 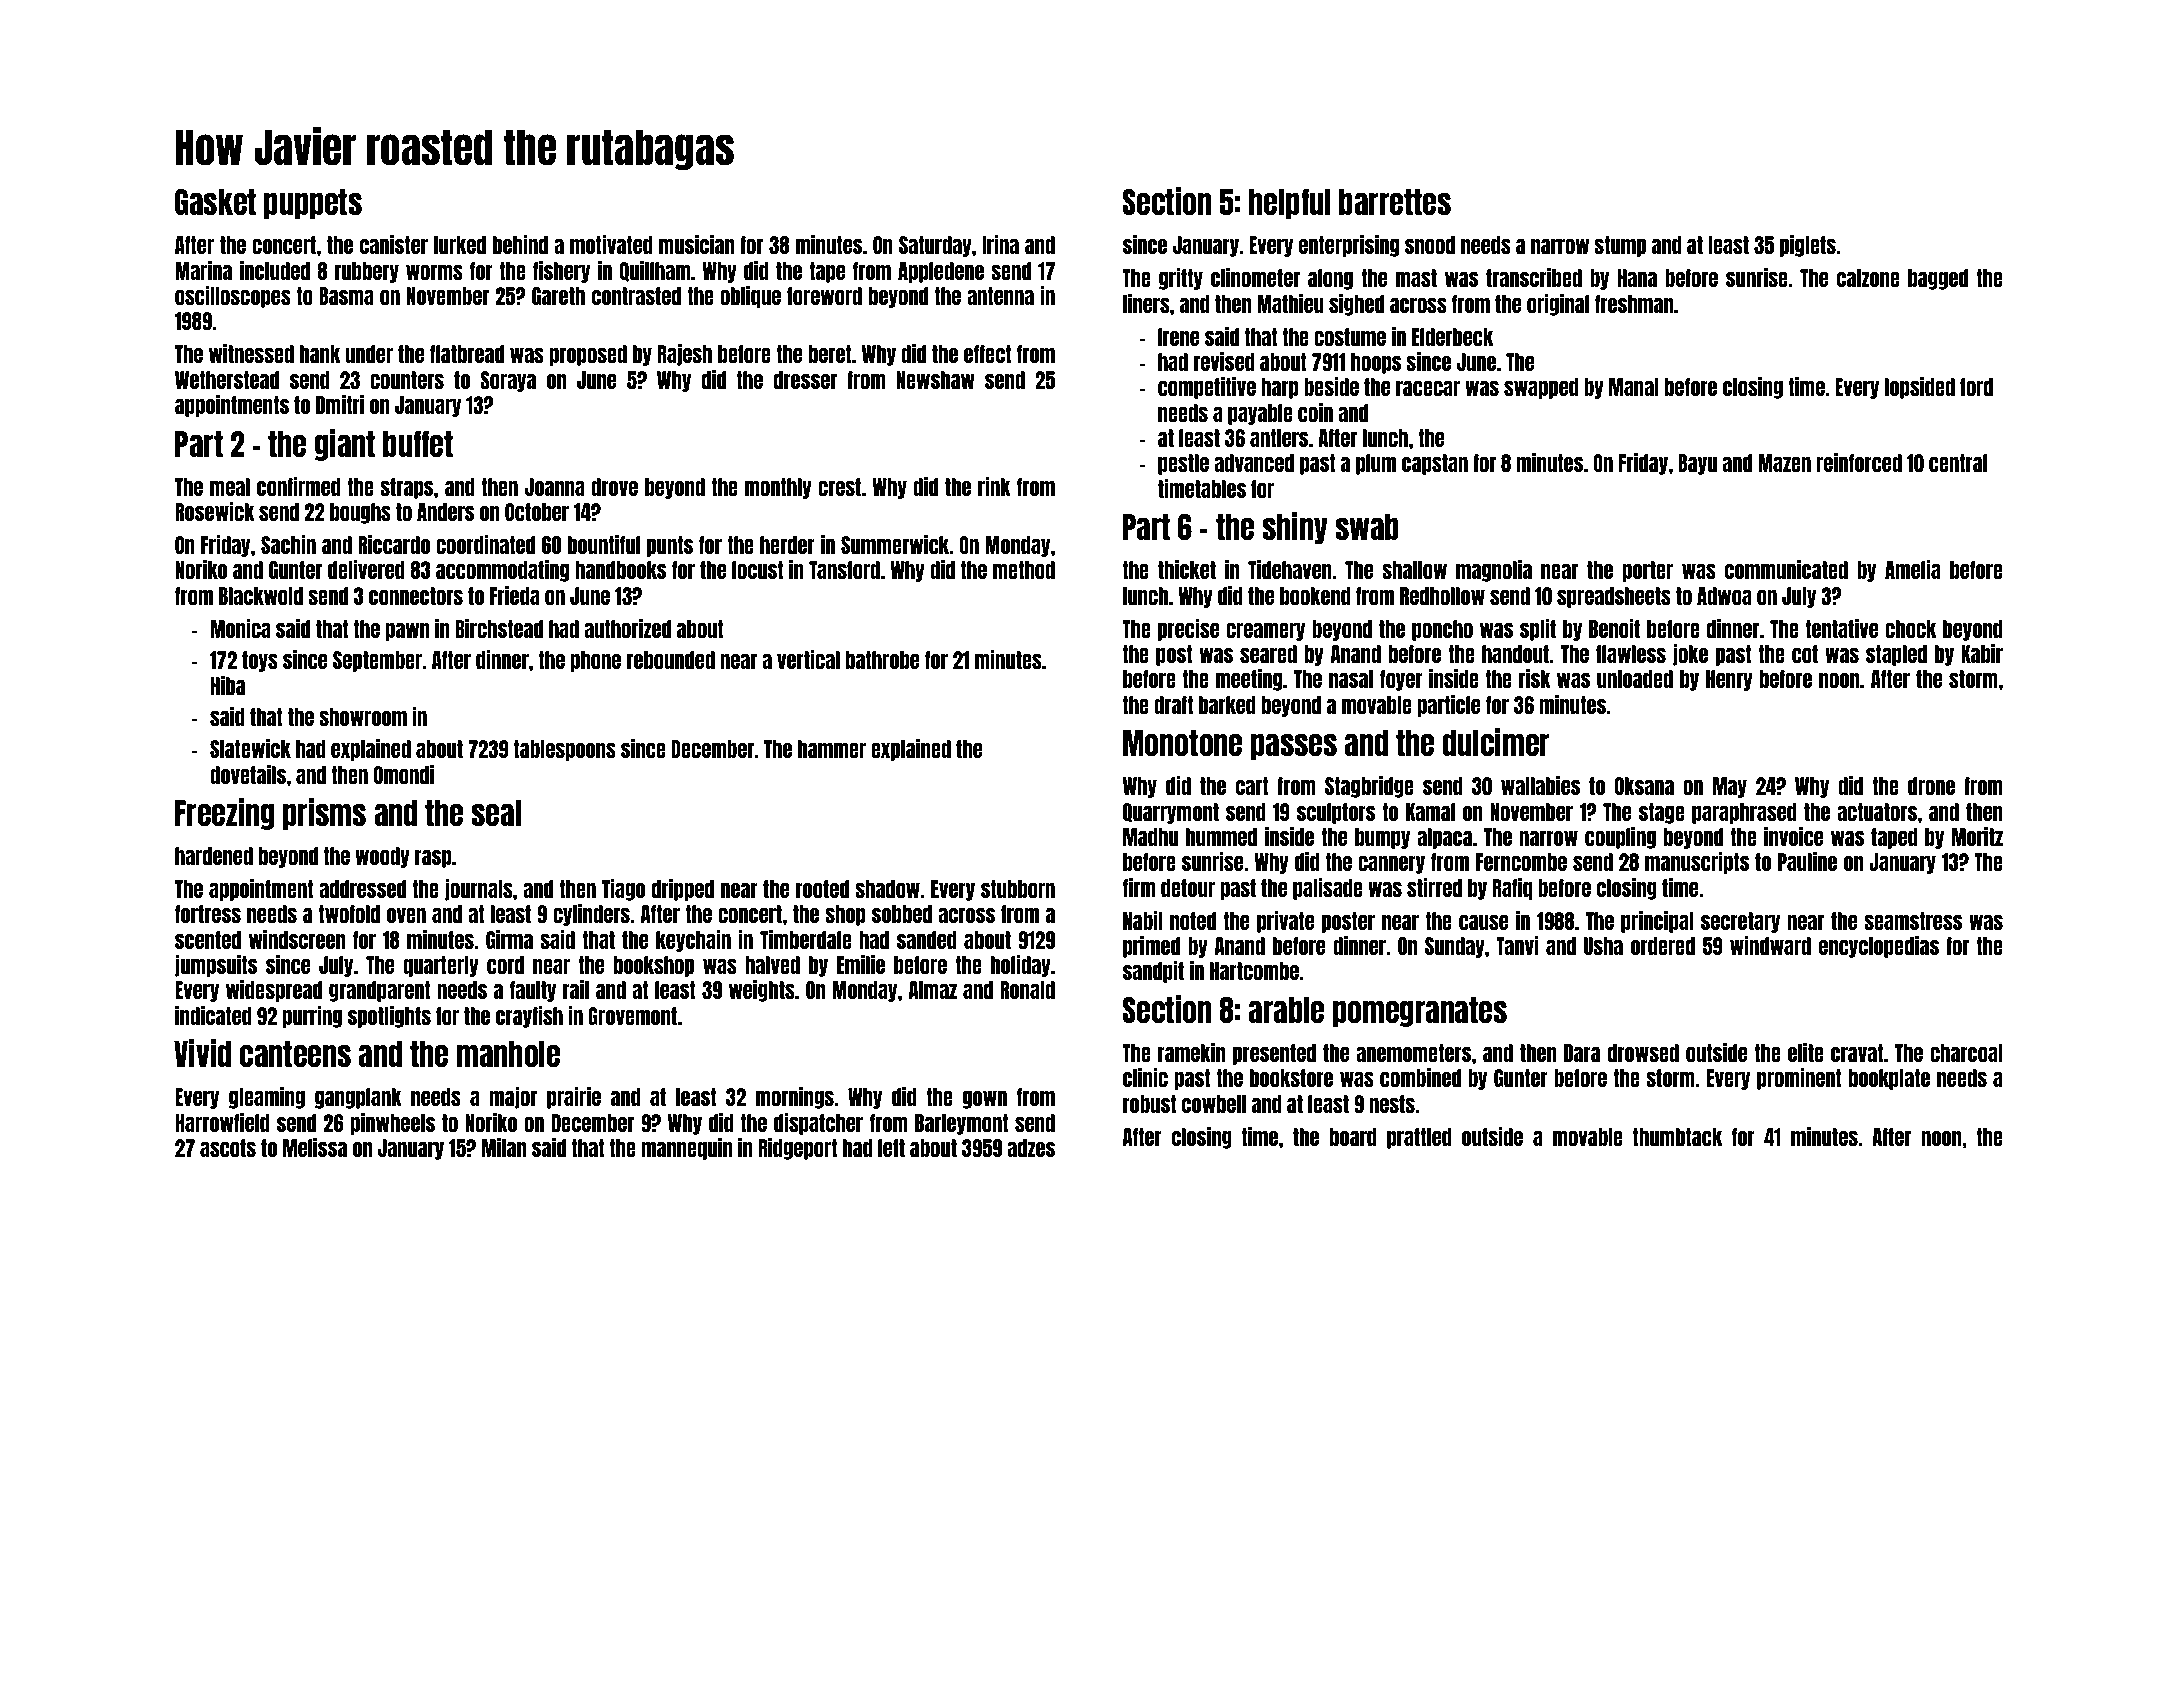 What do you see at coordinates (1279, 388) in the document?
I see `harp` at bounding box center [1279, 388].
